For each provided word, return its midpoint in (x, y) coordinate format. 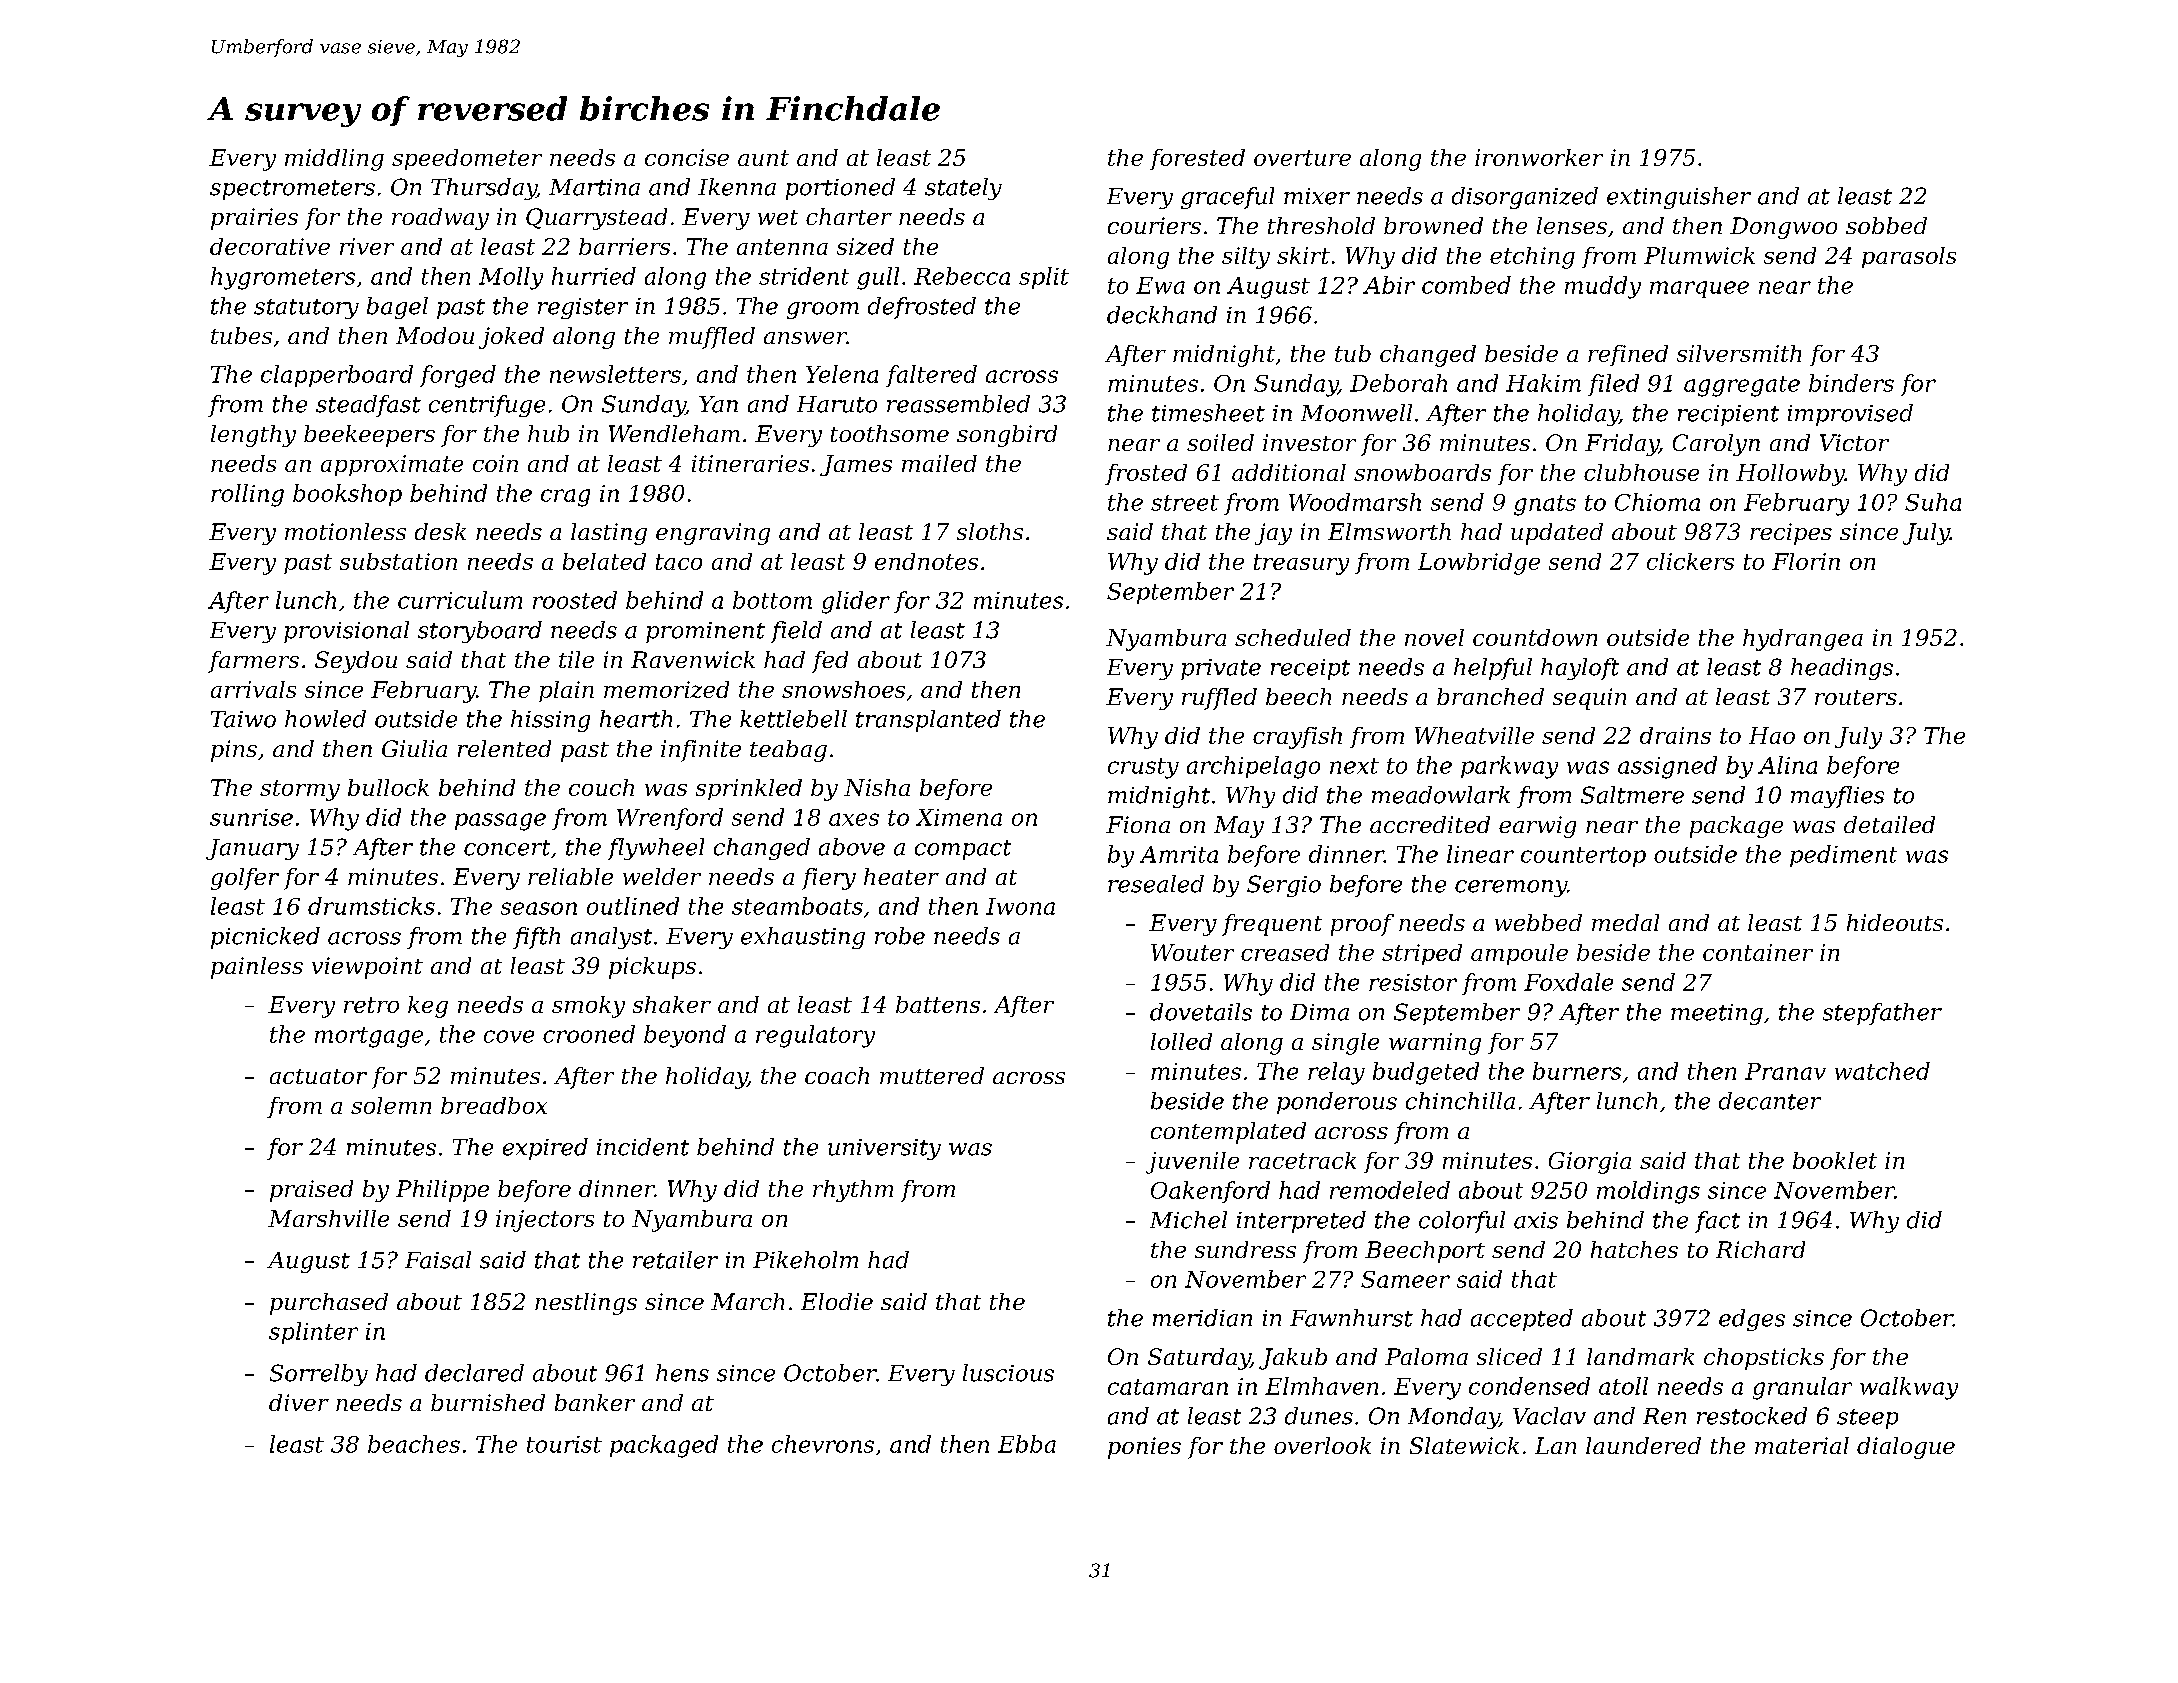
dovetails (1201, 1012)
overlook (1322, 1445)
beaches (414, 1444)
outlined (633, 906)
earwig (1537, 827)
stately (963, 189)
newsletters (615, 374)
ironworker (1539, 157)
